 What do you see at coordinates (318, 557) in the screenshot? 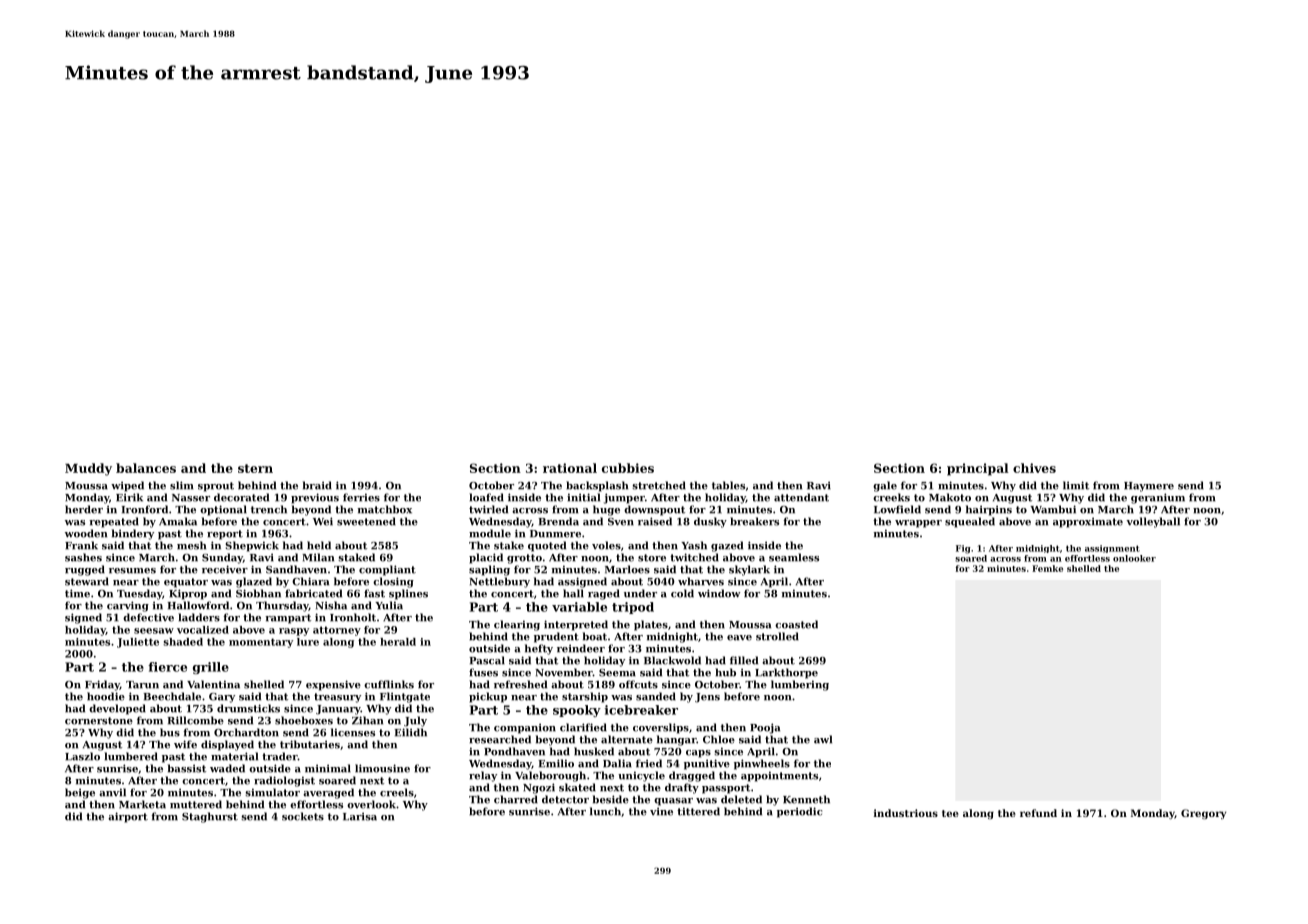
I see `Milan` at bounding box center [318, 557].
